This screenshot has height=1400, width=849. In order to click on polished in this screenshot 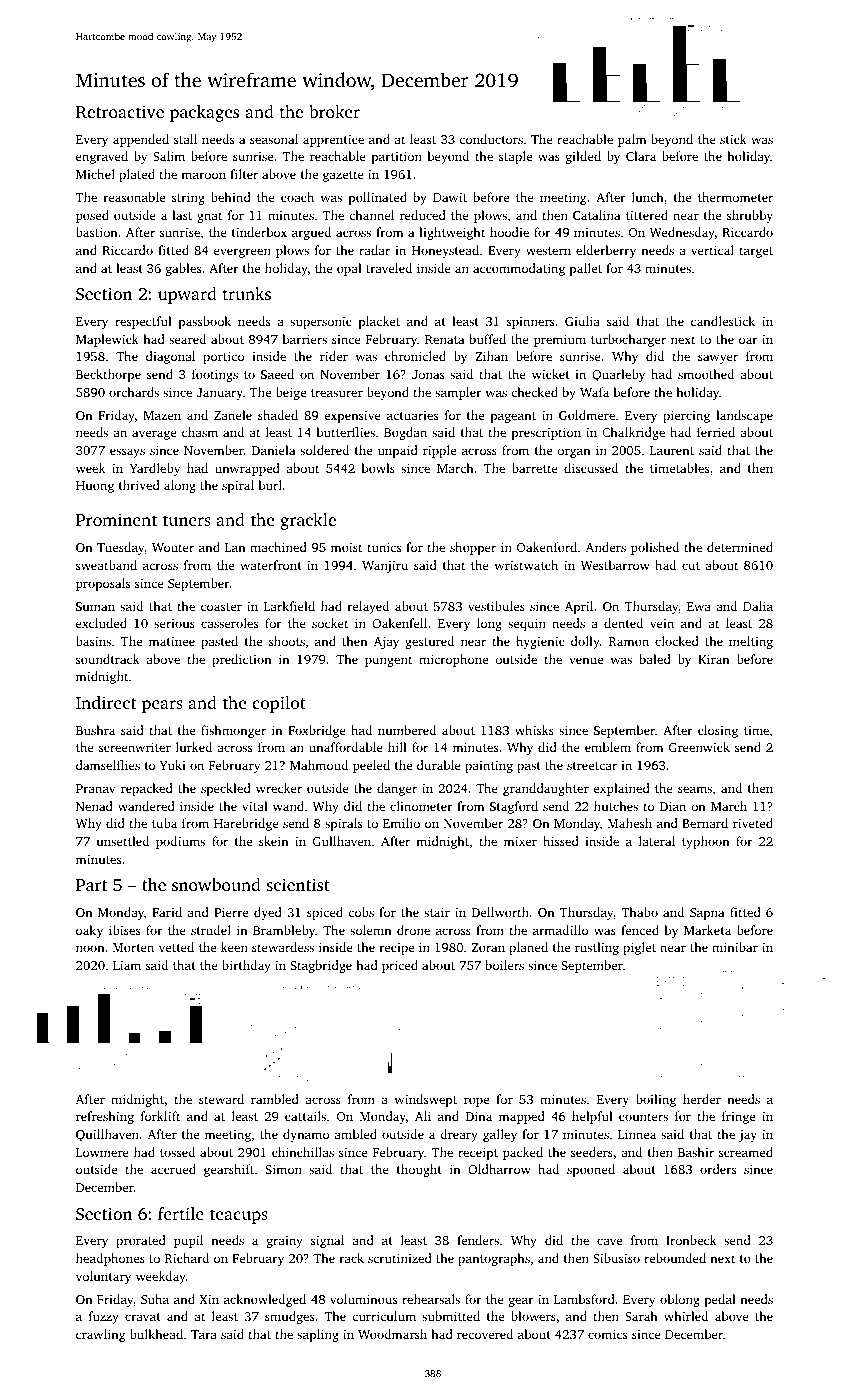, I will do `click(655, 548)`.
